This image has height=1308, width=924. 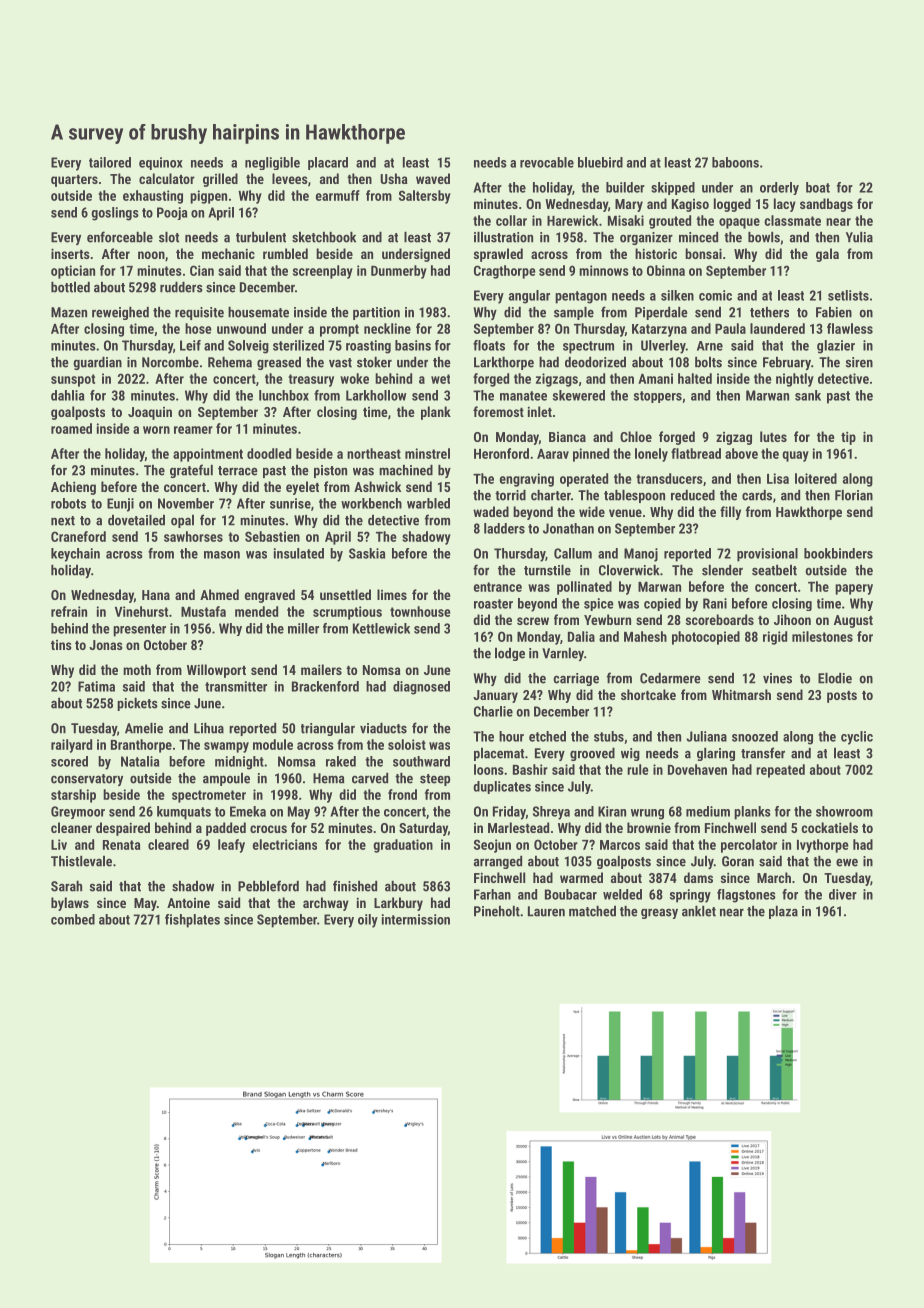 What do you see at coordinates (600, 162) in the image?
I see `bluebird` at bounding box center [600, 162].
